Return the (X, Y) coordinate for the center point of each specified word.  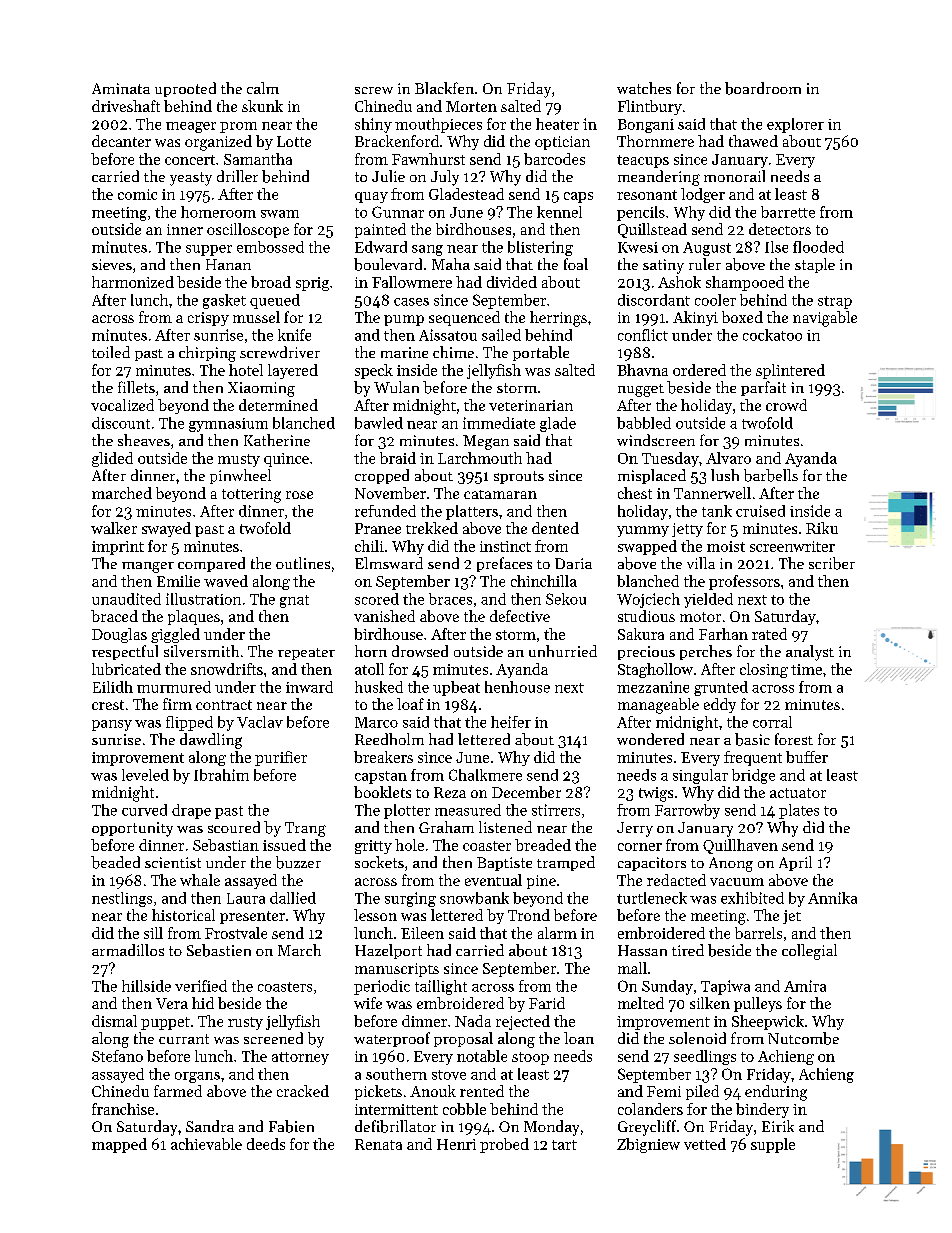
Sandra (210, 1126)
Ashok (679, 282)
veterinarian (531, 405)
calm (263, 88)
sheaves (144, 440)
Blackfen (444, 88)
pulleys (758, 1004)
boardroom (763, 88)
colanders (650, 1109)
